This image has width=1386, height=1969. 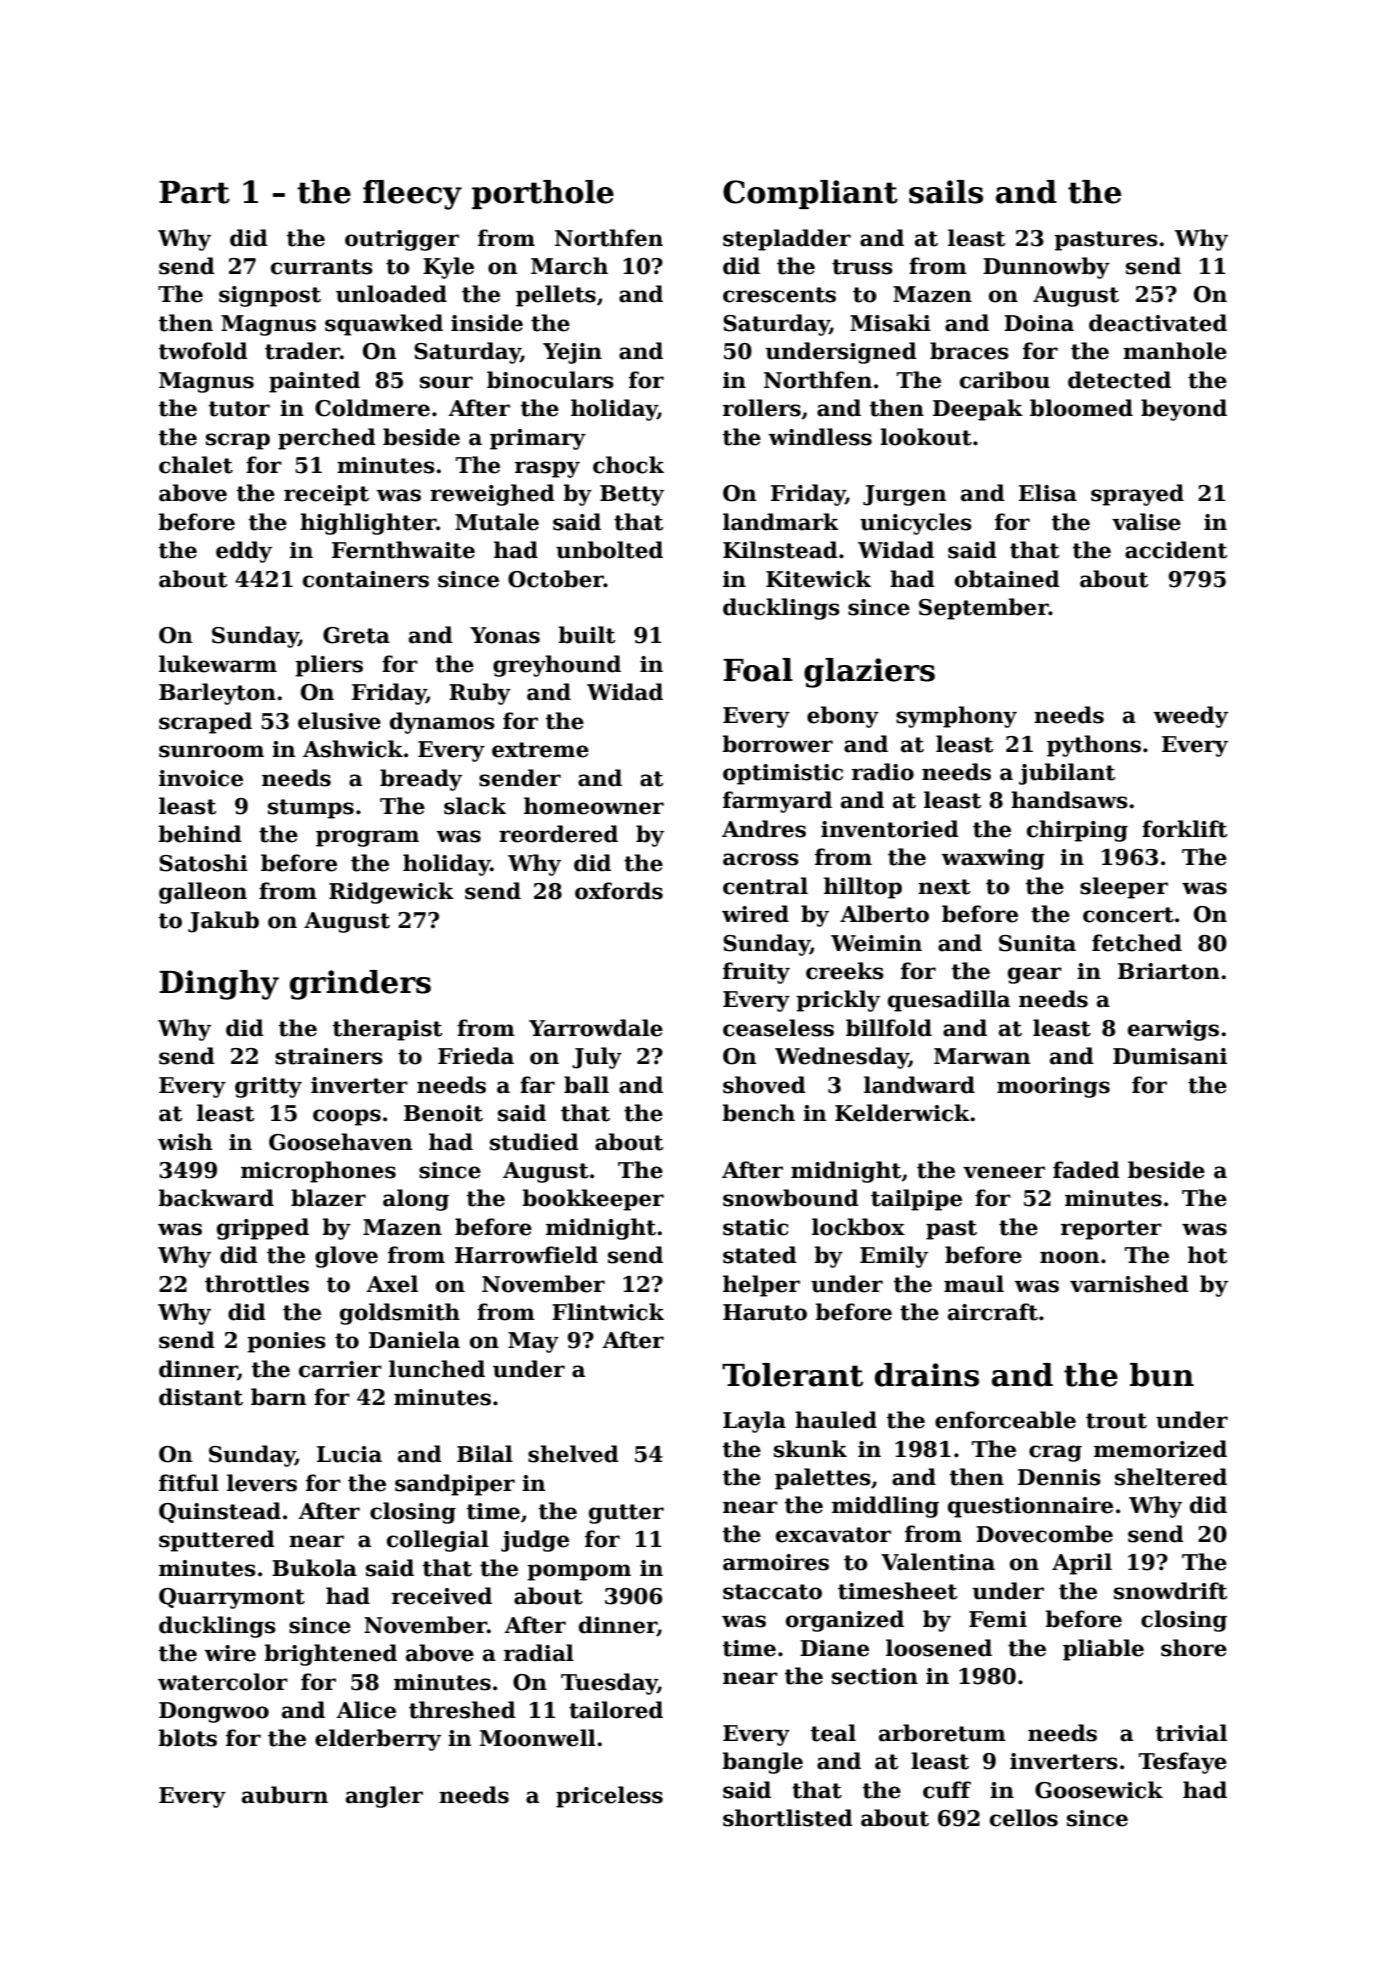 What do you see at coordinates (984, 609) in the image?
I see `September` at bounding box center [984, 609].
